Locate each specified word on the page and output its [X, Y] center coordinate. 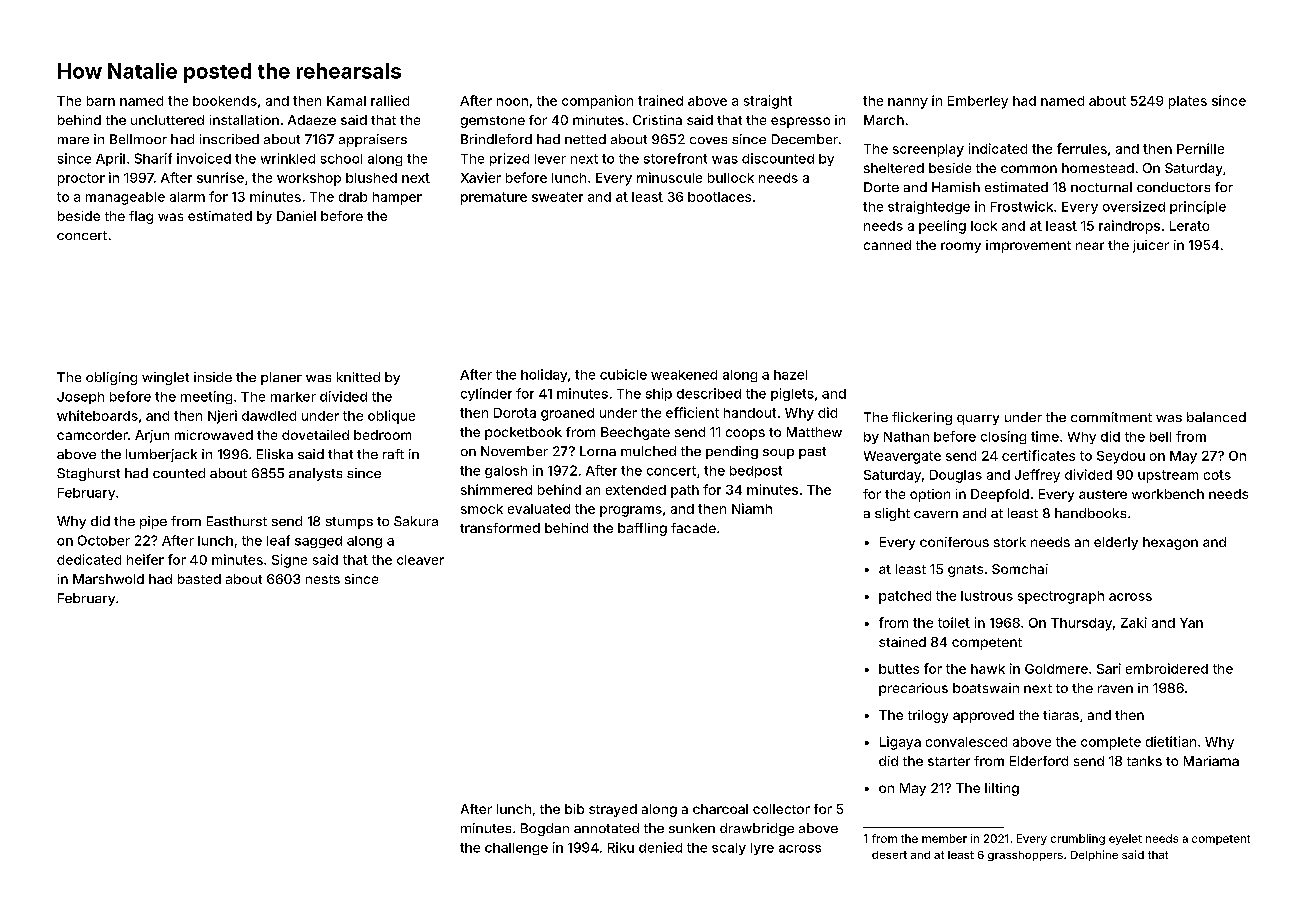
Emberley [978, 102]
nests [323, 579]
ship [659, 394]
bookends [225, 101]
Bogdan [545, 829]
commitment [1111, 417]
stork [1010, 542]
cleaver [420, 560]
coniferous [954, 542]
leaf [278, 540]
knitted [358, 377]
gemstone [493, 122]
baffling [642, 529]
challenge [516, 849]
